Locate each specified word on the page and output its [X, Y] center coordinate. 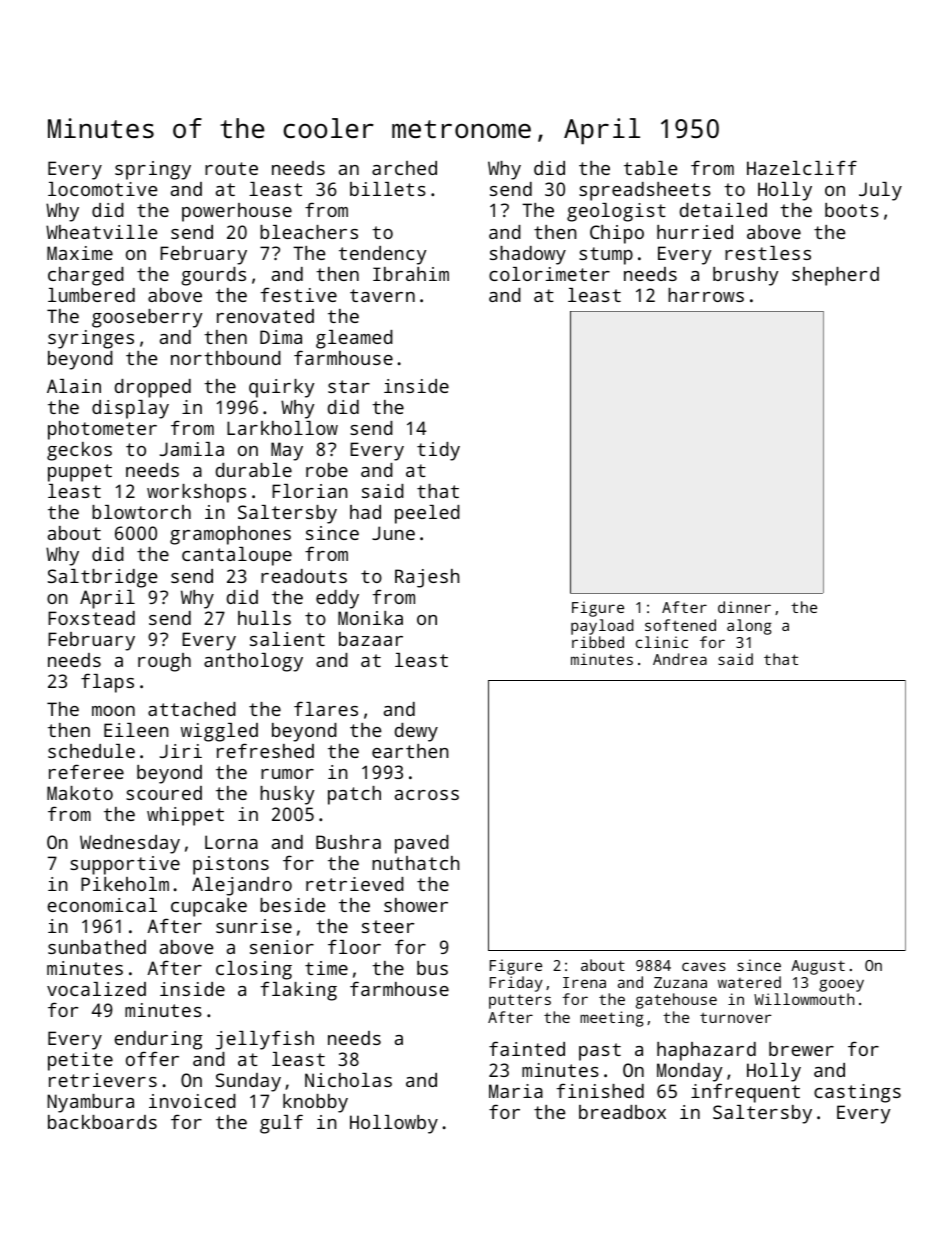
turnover [736, 1017]
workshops [196, 493]
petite [80, 1061]
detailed [723, 210]
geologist [616, 212]
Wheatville [101, 232]
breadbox [622, 1112]
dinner [744, 607]
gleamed [354, 339]
